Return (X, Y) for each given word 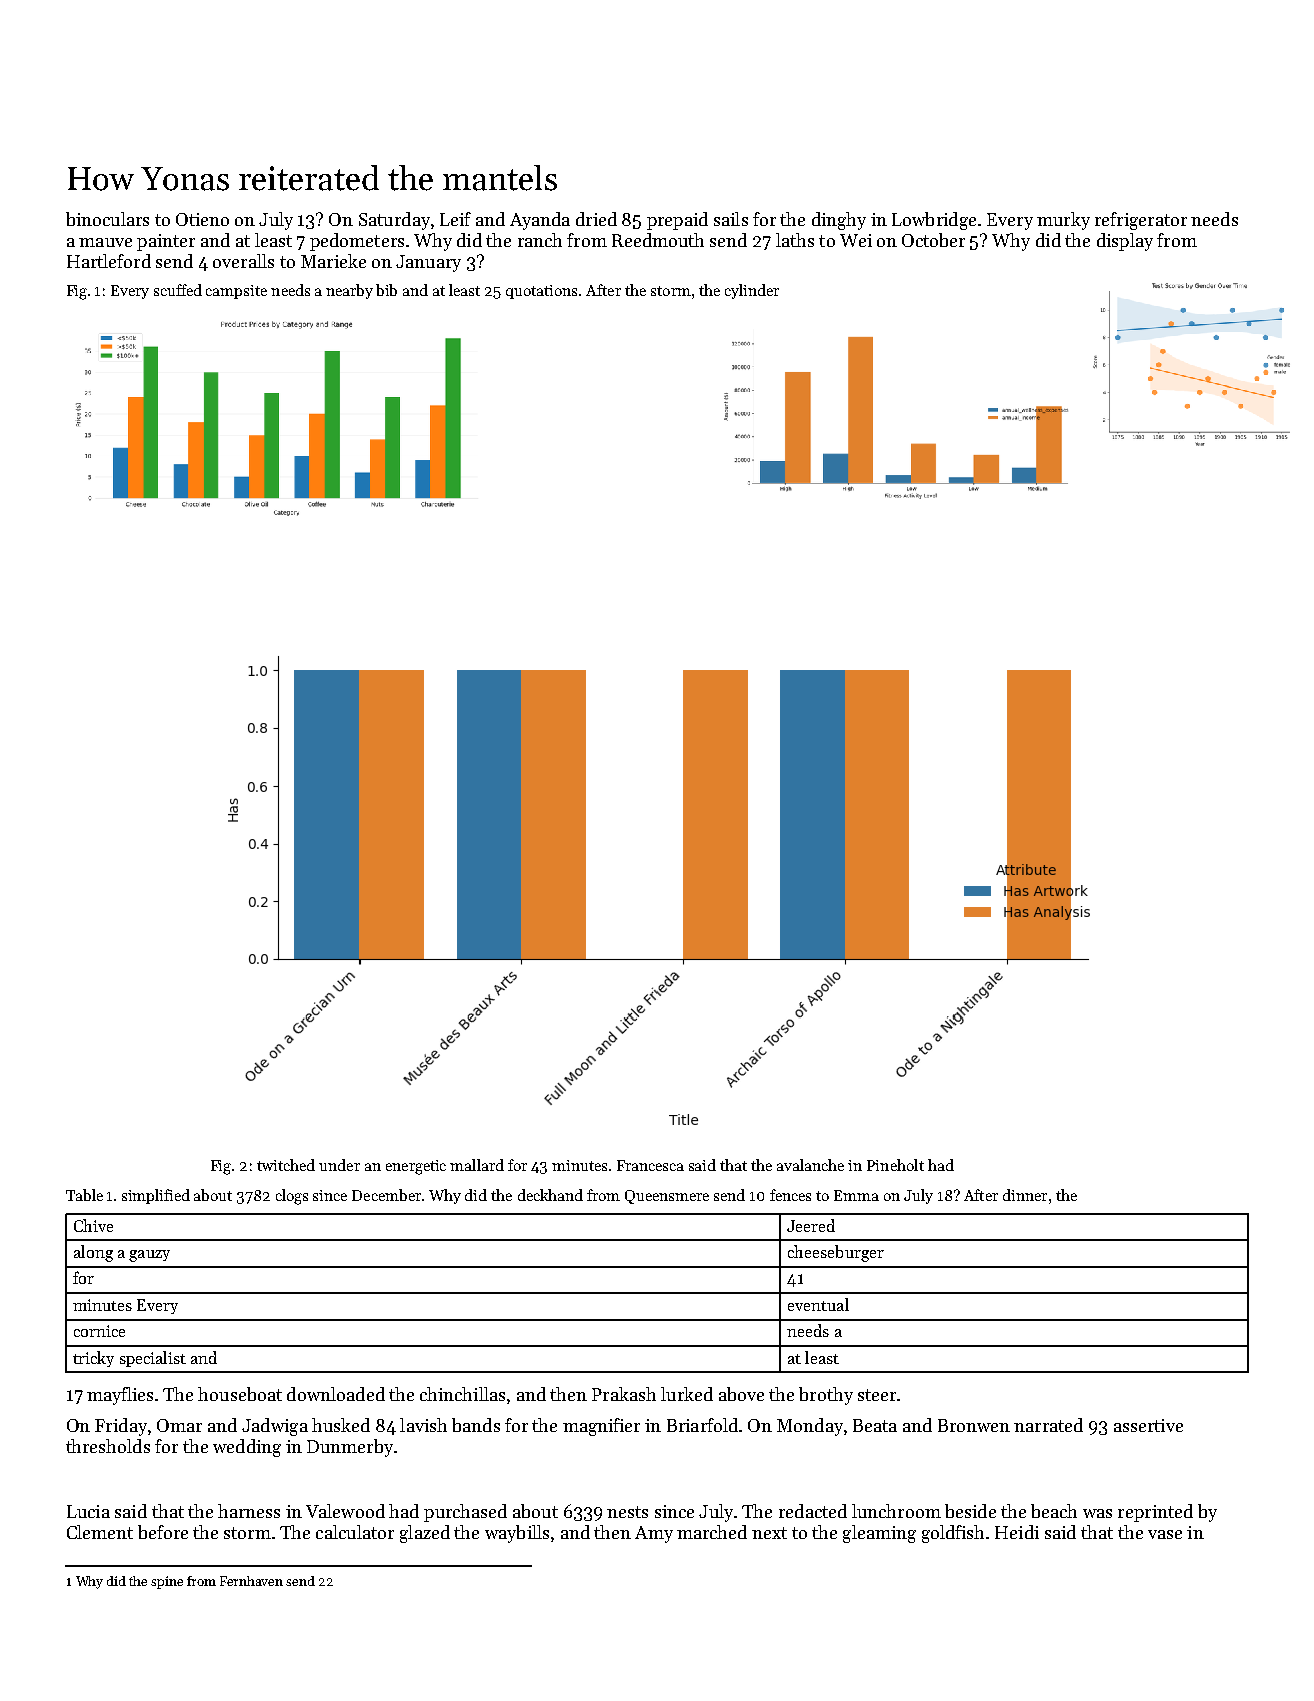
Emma (856, 1195)
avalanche (810, 1165)
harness (249, 1511)
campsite (236, 292)
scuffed (178, 290)
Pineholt (895, 1165)
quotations (541, 292)
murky (1063, 221)
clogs (292, 1197)
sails (731, 219)
